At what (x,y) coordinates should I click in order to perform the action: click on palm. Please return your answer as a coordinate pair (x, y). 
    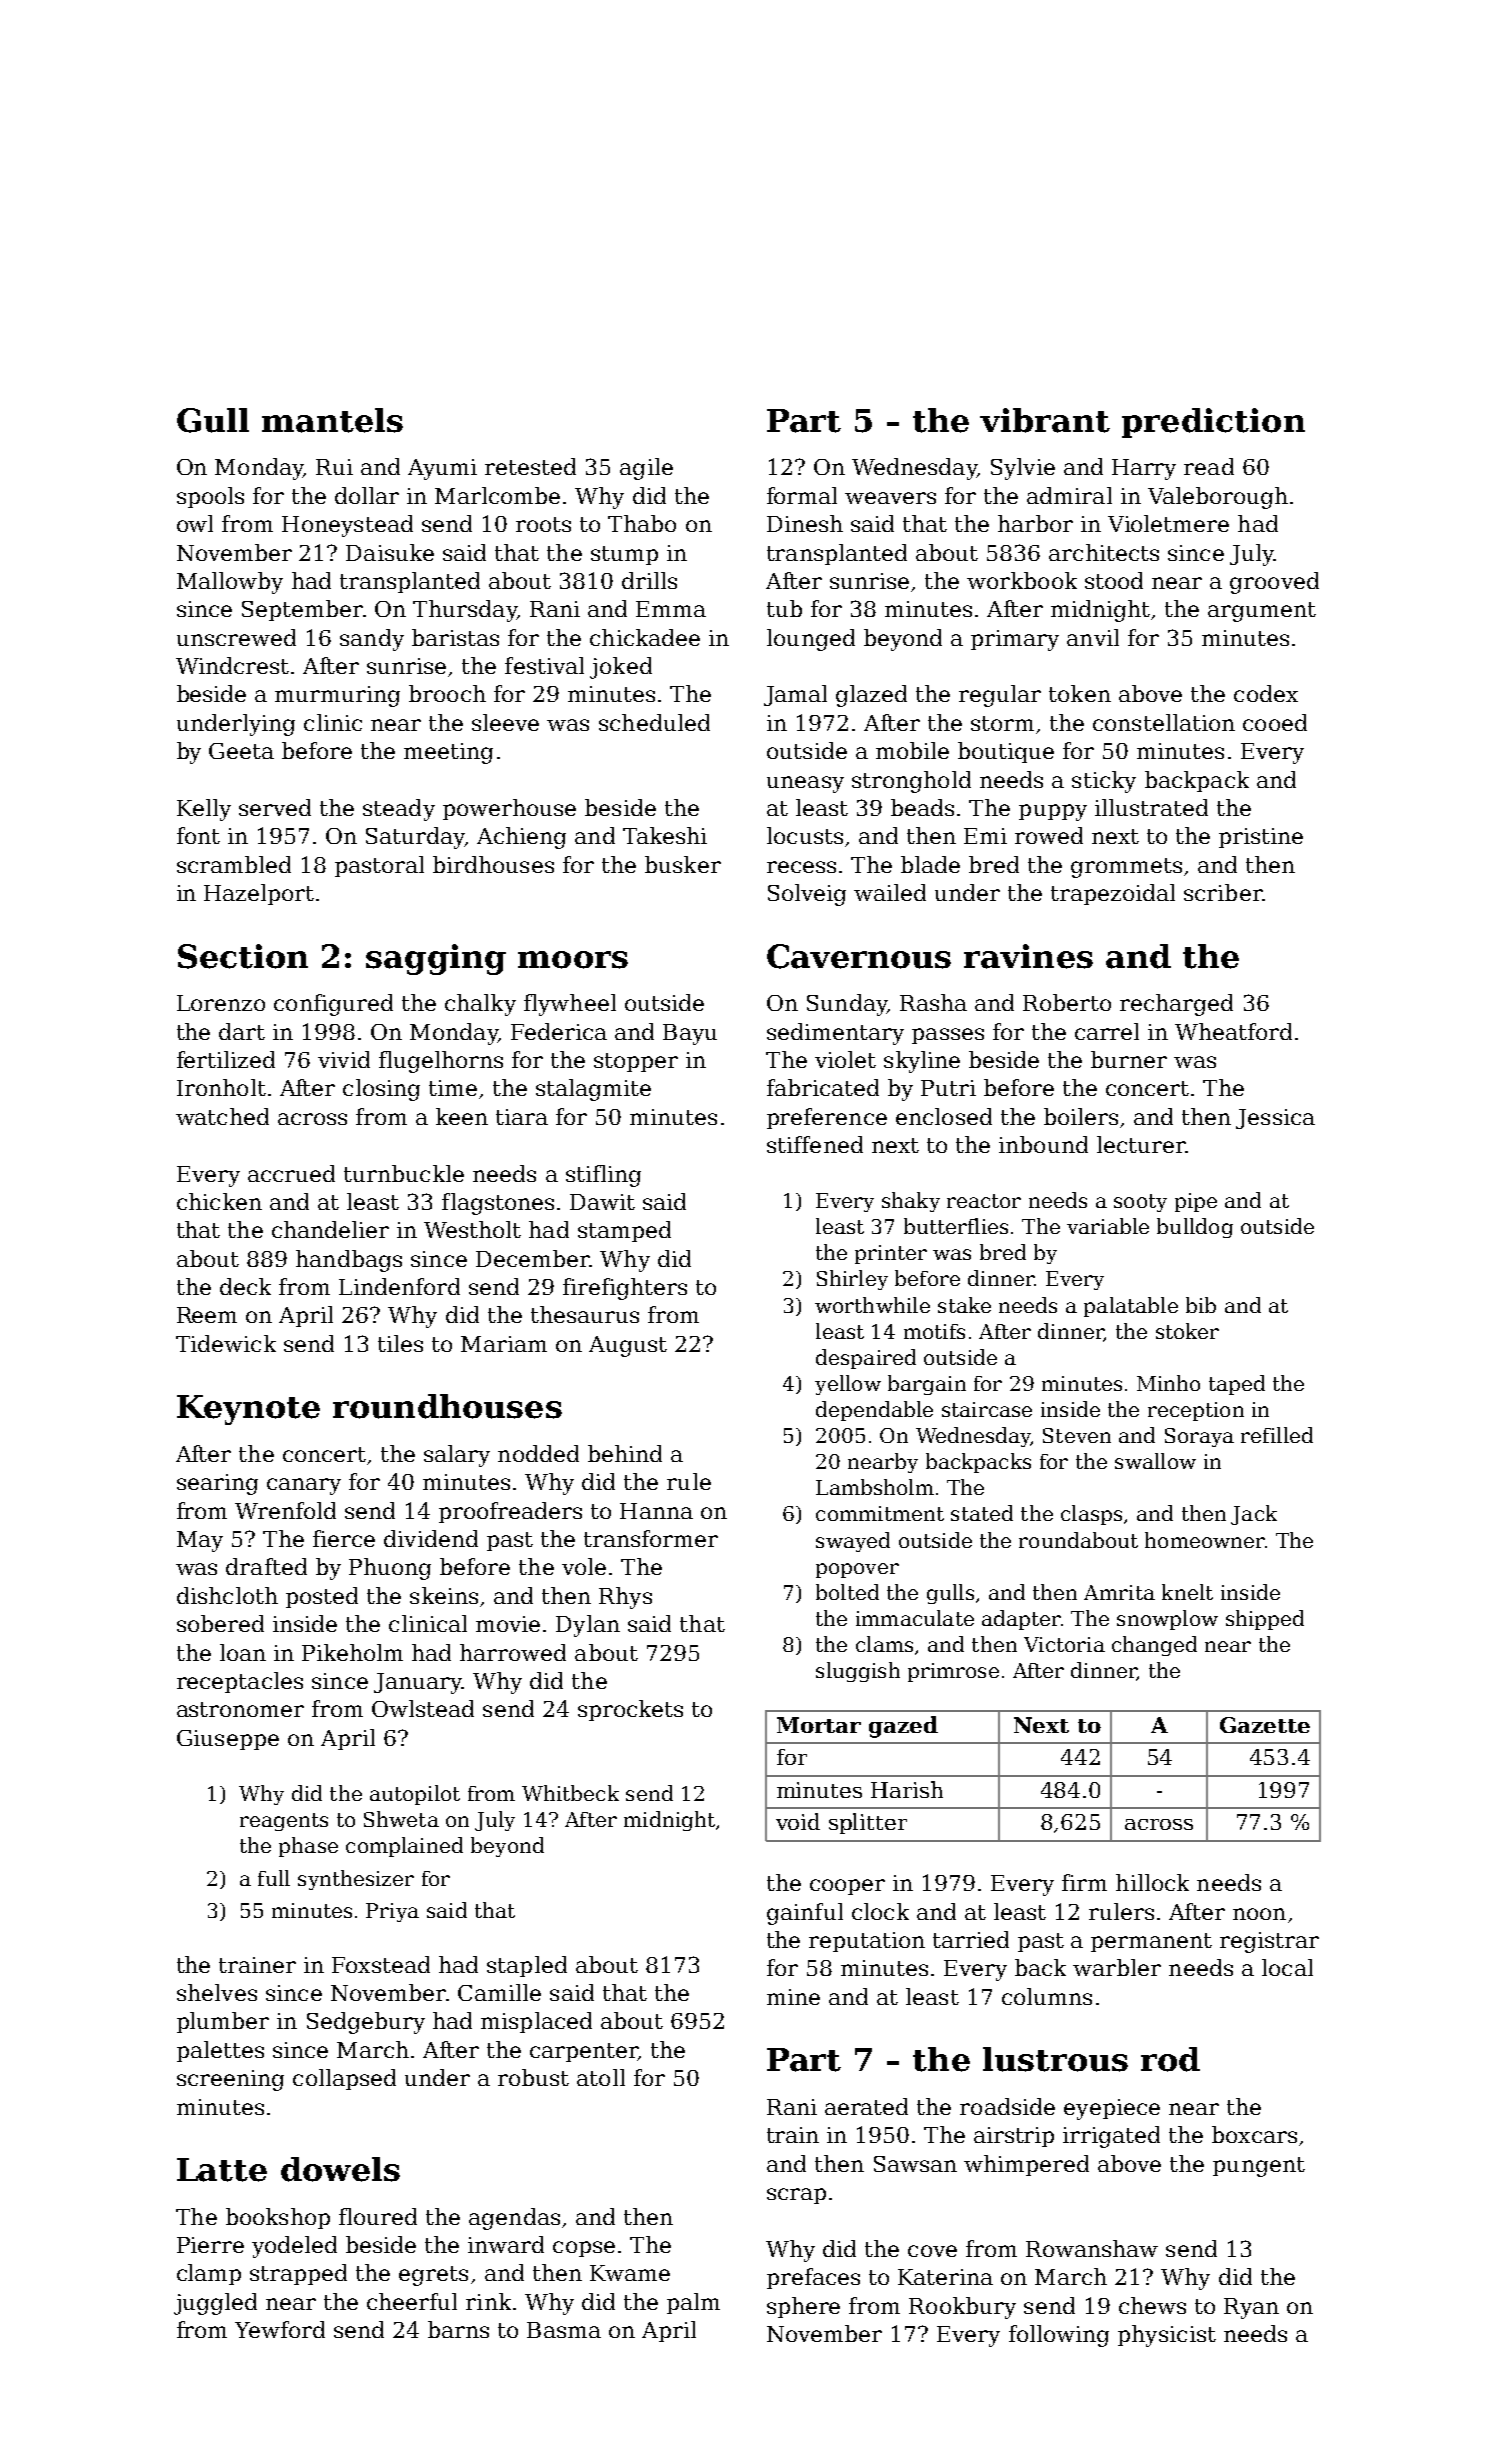
    Looking at the image, I should click on (693, 2303).
